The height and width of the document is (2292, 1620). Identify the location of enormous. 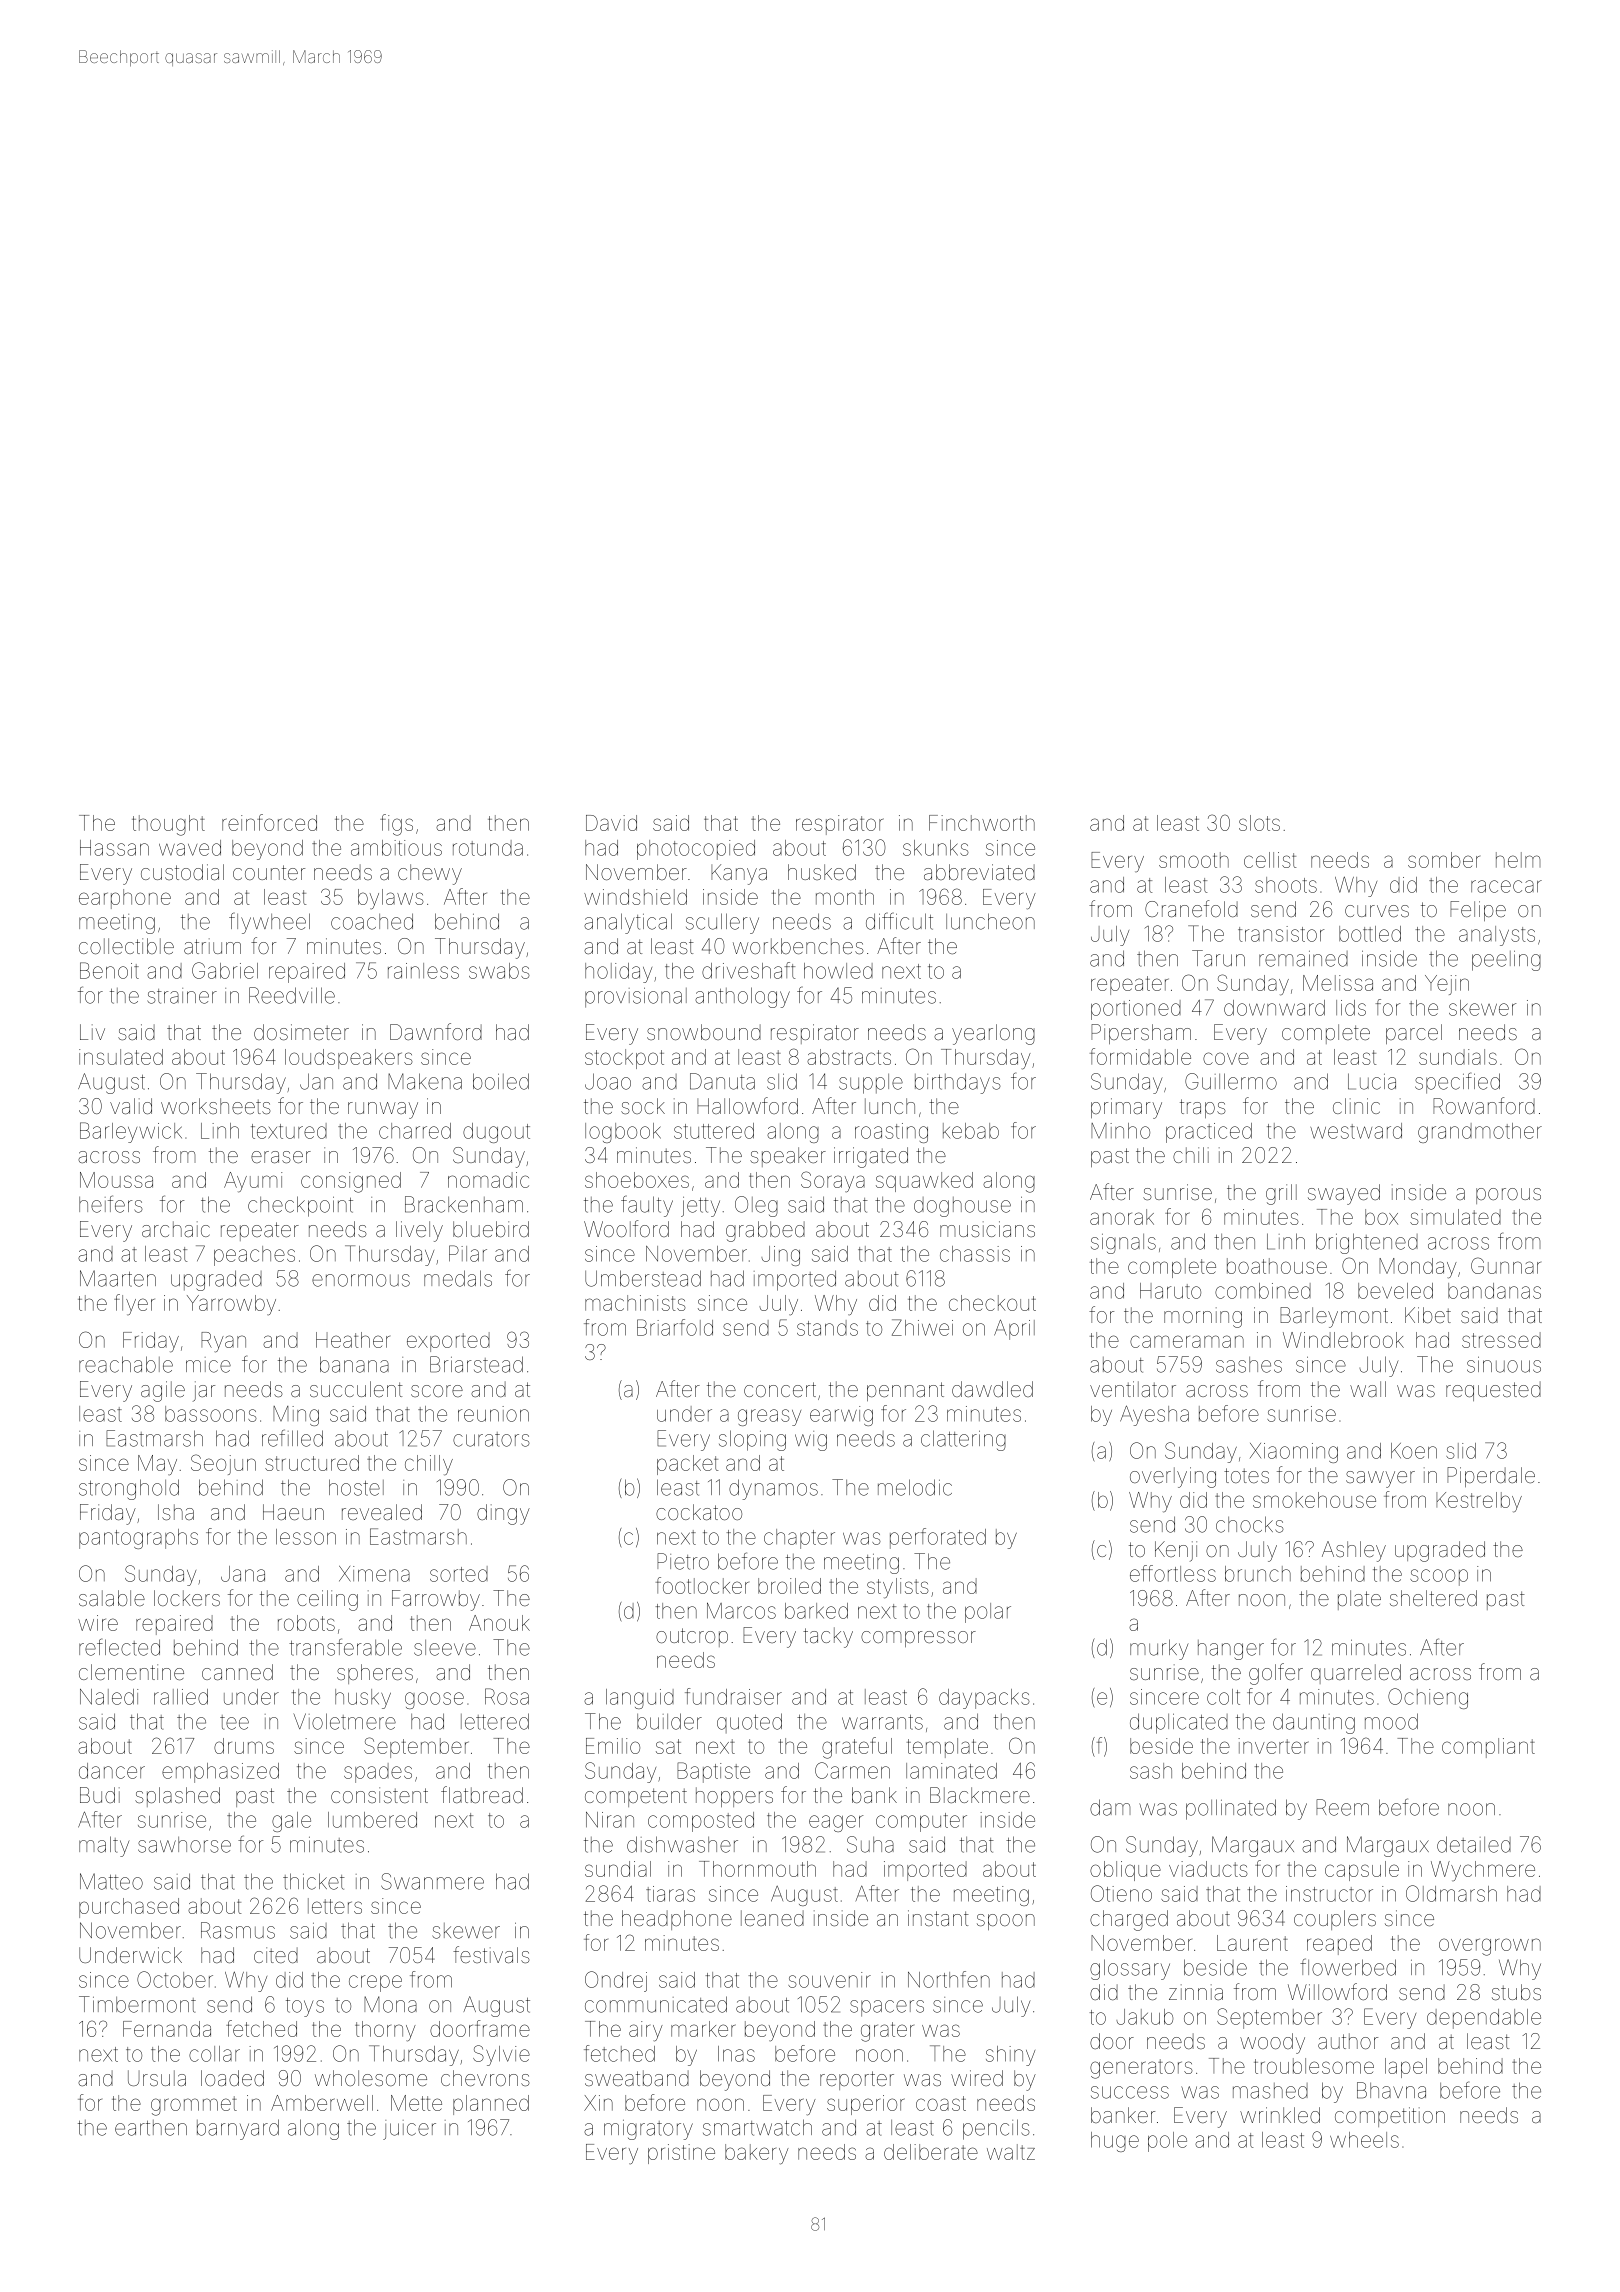
(361, 1280).
